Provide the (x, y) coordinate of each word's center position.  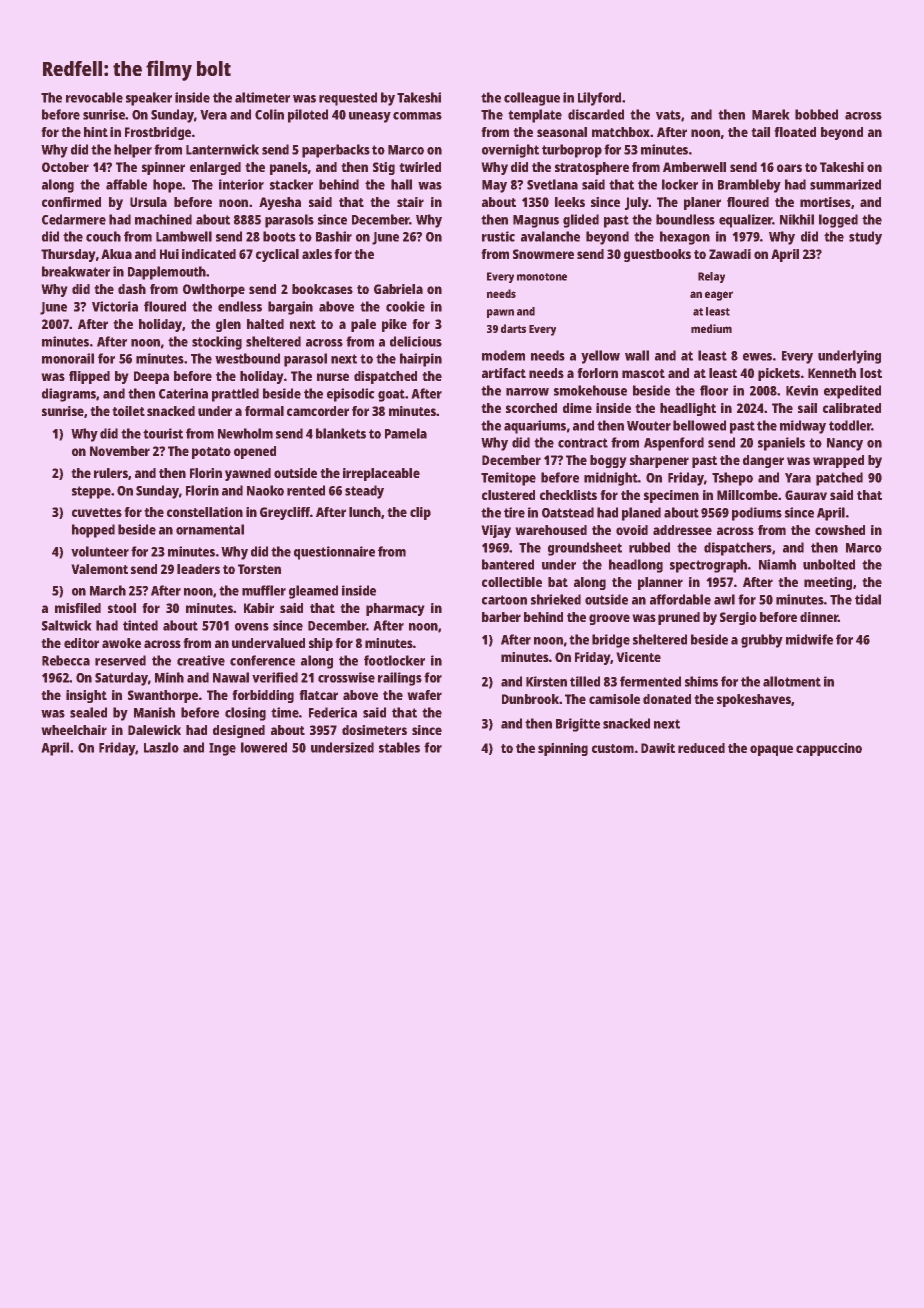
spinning (563, 749)
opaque (771, 750)
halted (265, 324)
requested (348, 99)
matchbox (621, 132)
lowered (264, 747)
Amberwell (694, 167)
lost (871, 373)
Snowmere (543, 254)
